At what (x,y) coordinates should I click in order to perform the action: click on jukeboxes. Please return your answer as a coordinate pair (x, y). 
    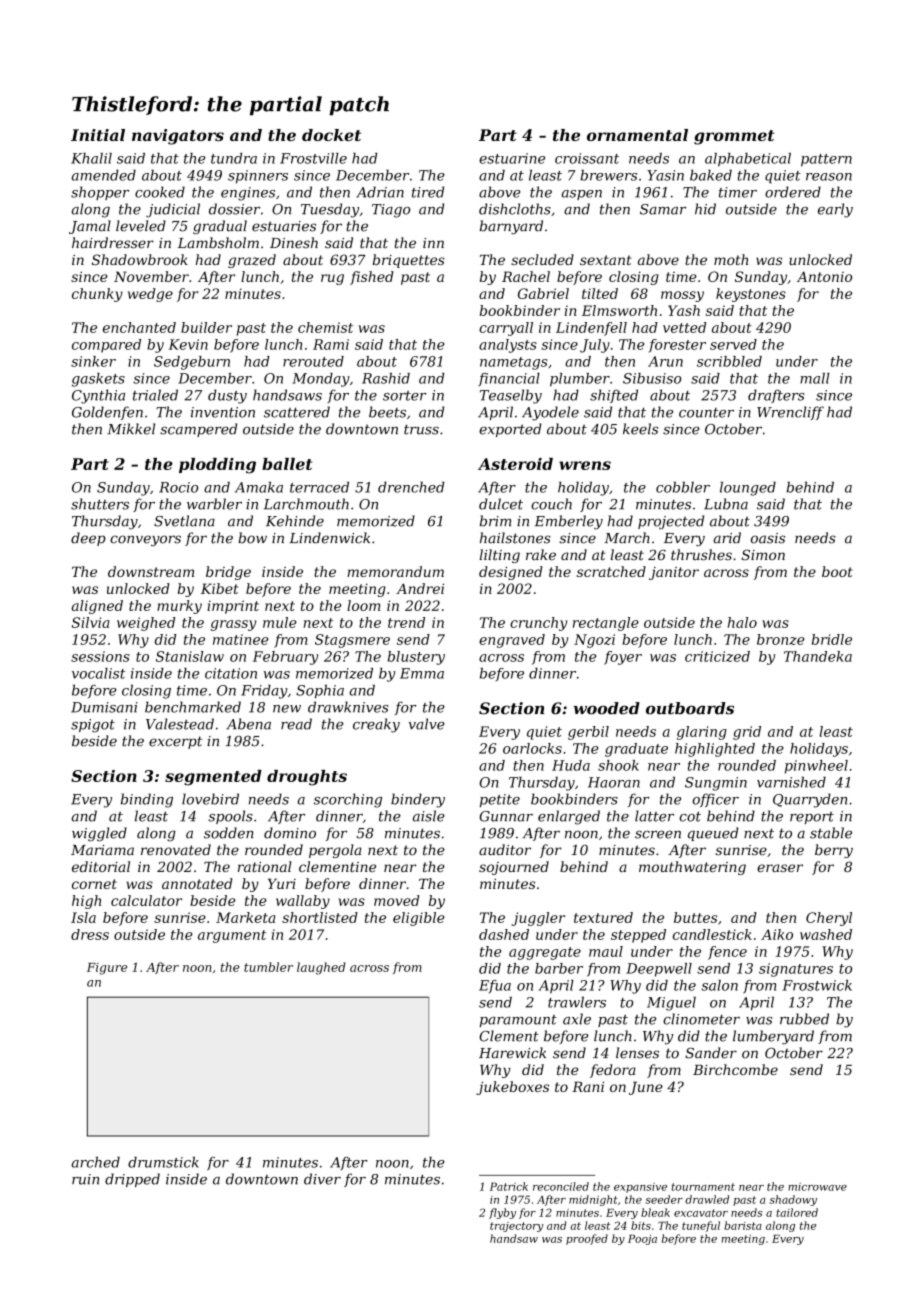
    Looking at the image, I should click on (512, 1088).
